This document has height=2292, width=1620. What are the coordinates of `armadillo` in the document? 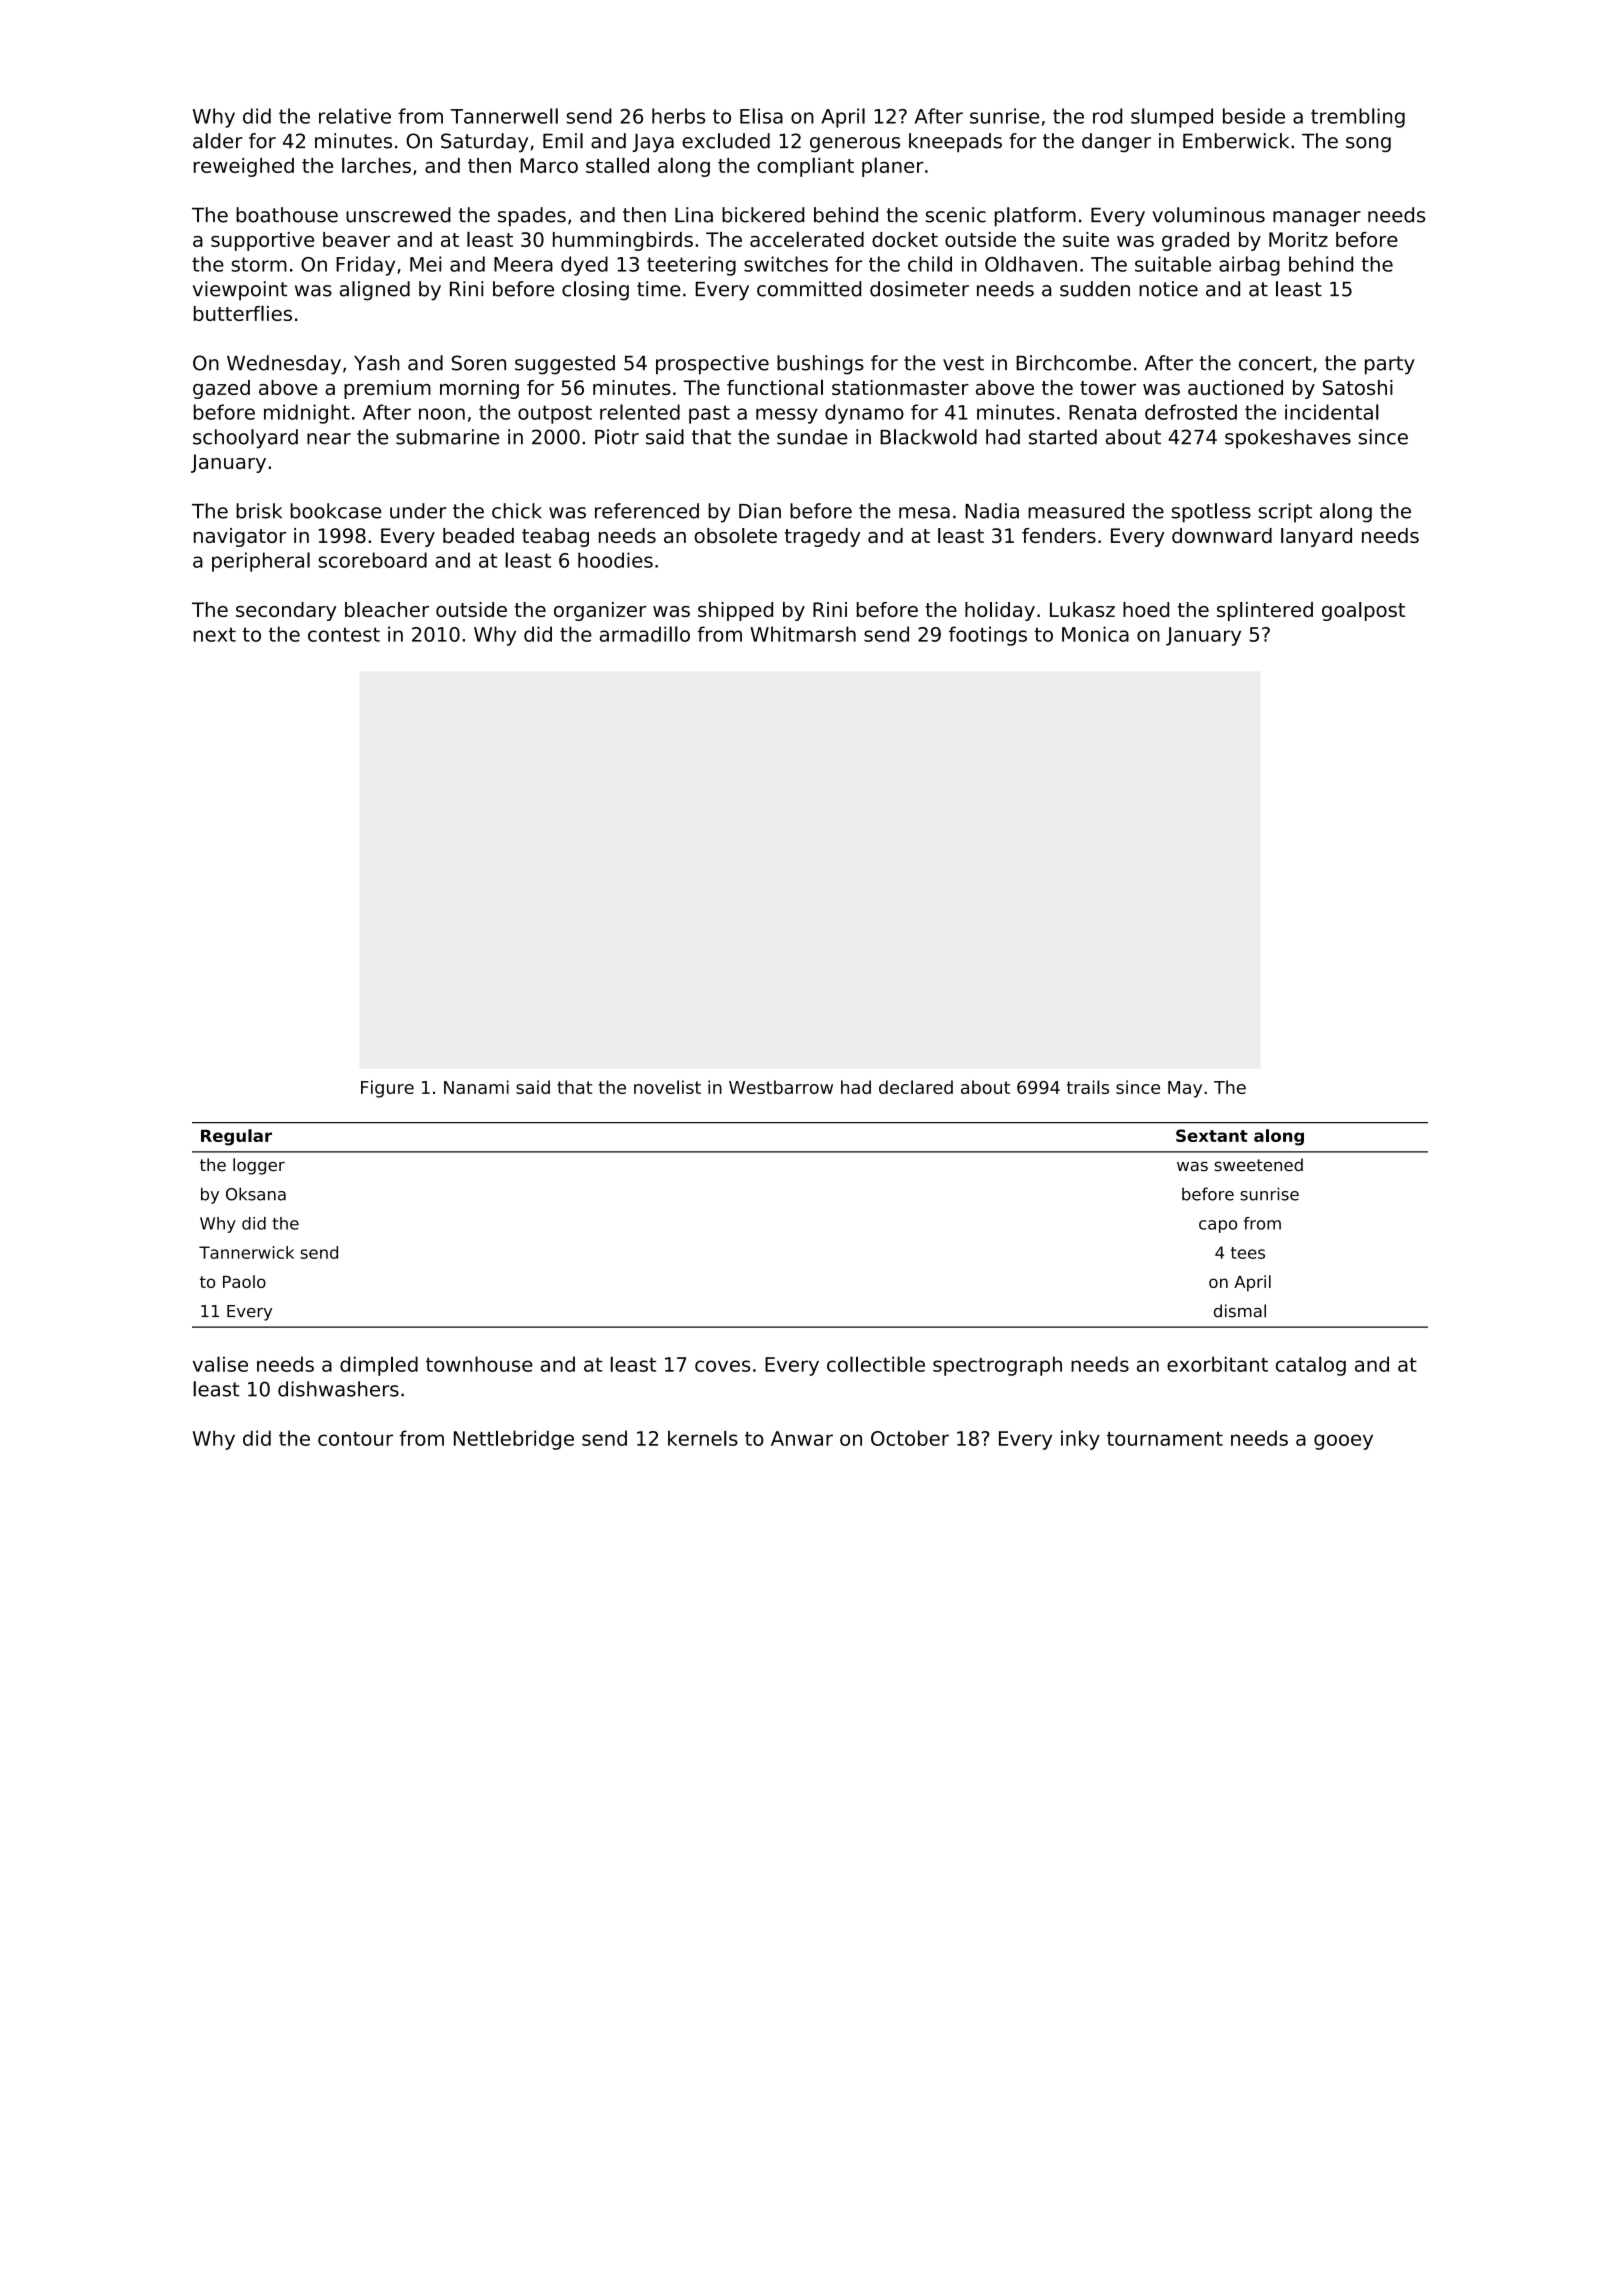 It's located at (645, 634).
